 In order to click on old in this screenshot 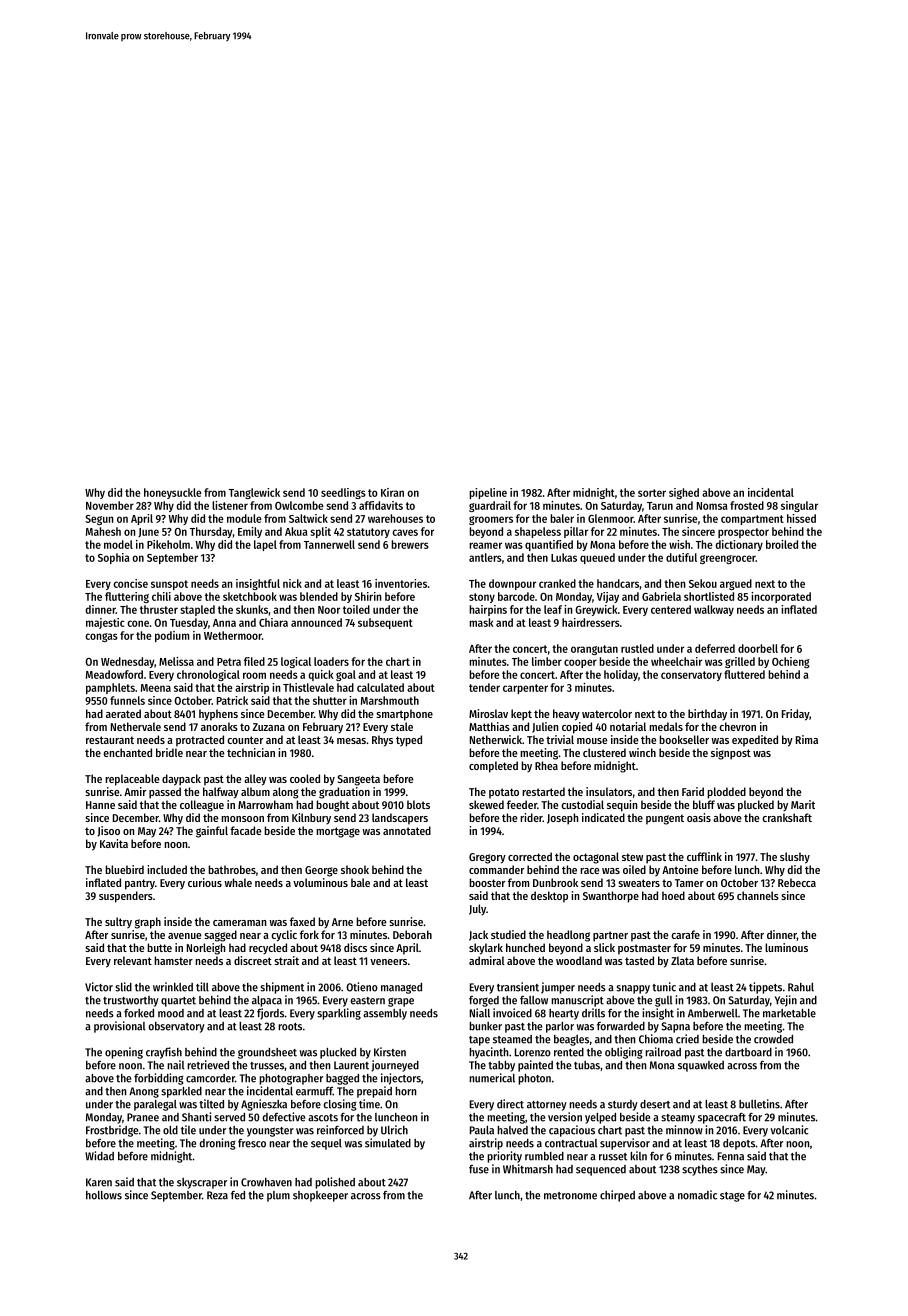, I will do `click(170, 1130)`.
